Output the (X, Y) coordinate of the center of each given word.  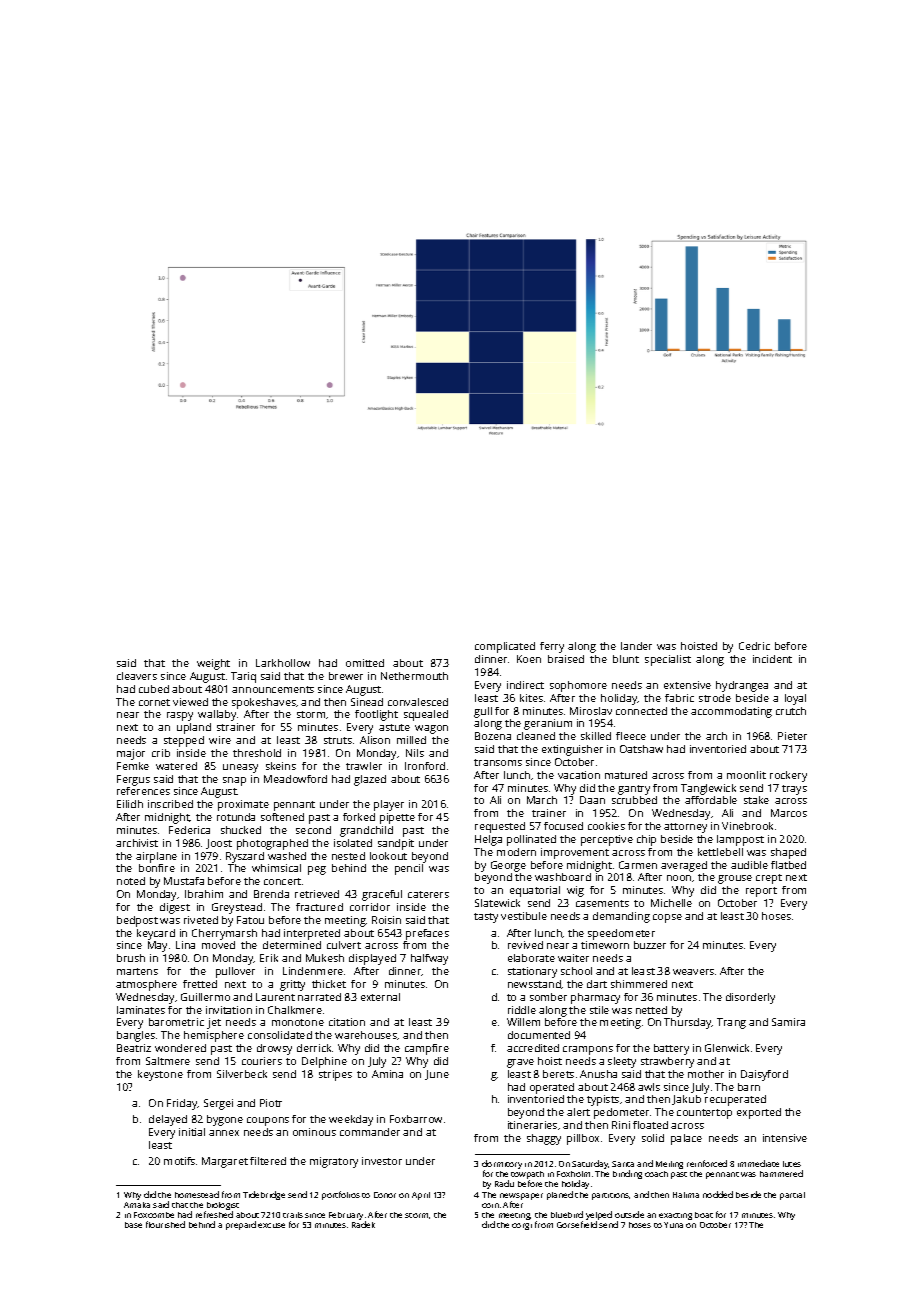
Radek (363, 1224)
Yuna (673, 1225)
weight (213, 664)
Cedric (754, 646)
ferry (552, 647)
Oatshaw (641, 749)
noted (131, 881)
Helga (488, 840)
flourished (165, 1224)
